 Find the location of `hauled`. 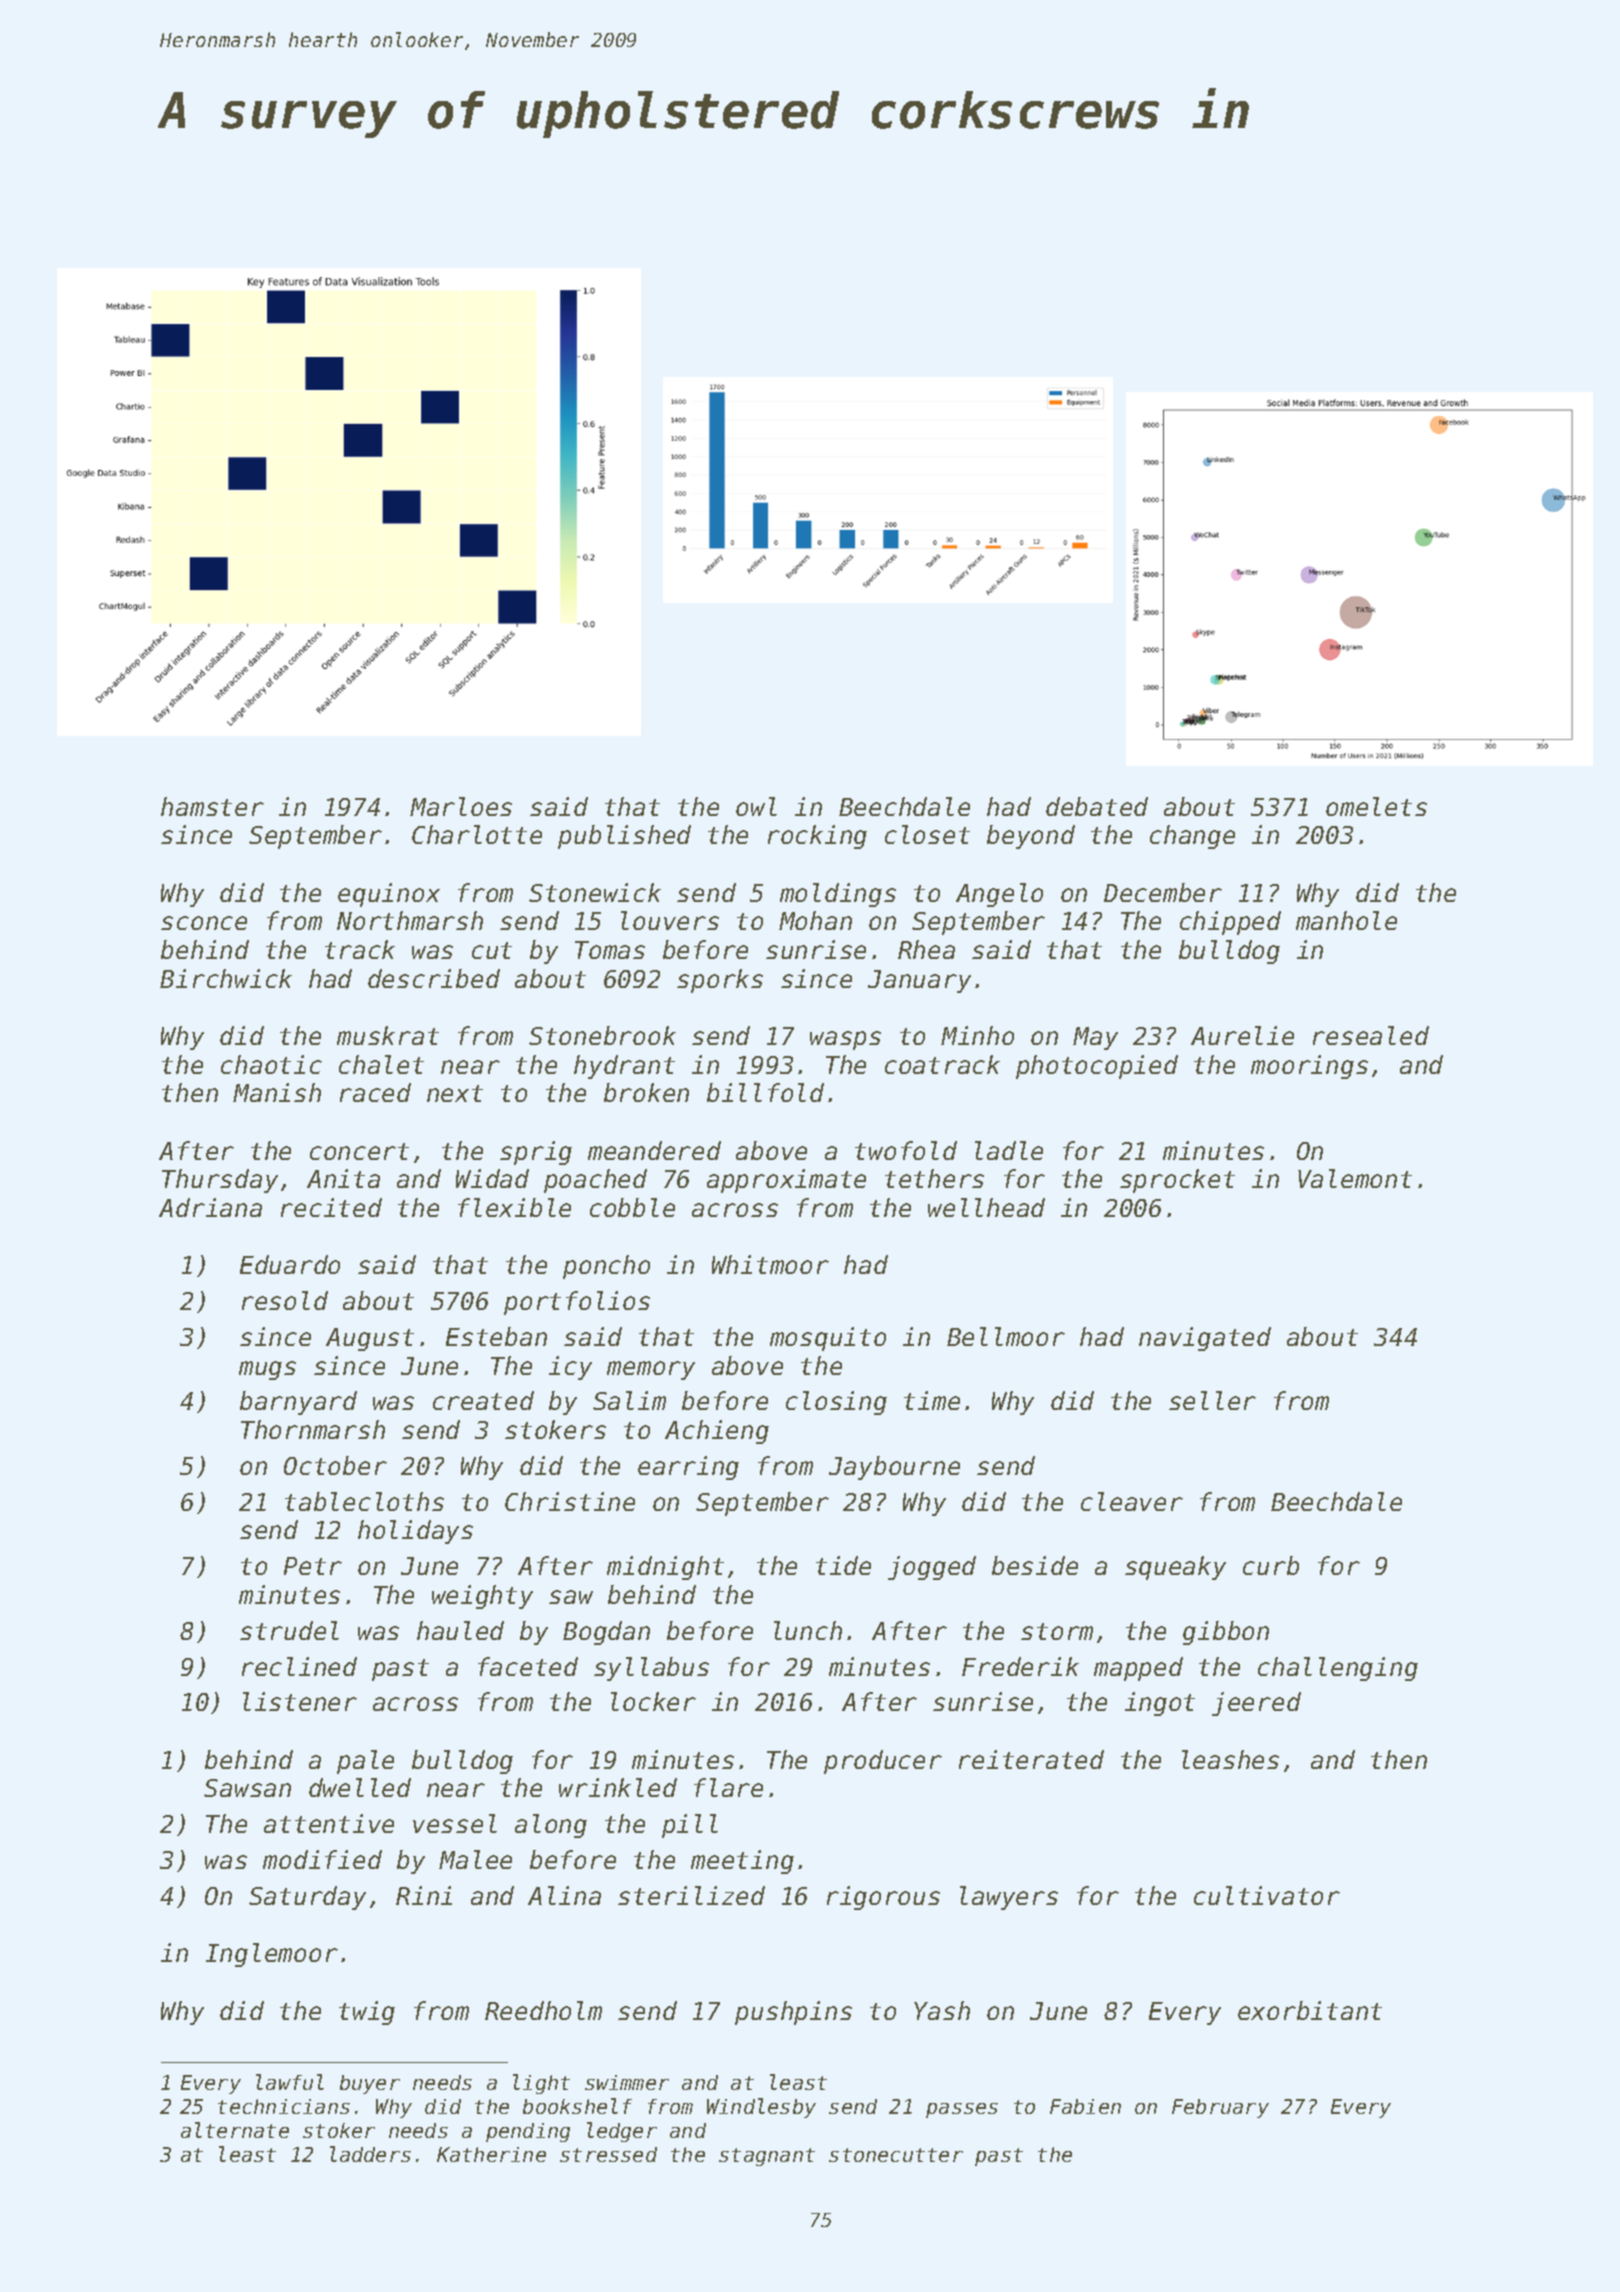

hauled is located at coordinates (460, 1630).
